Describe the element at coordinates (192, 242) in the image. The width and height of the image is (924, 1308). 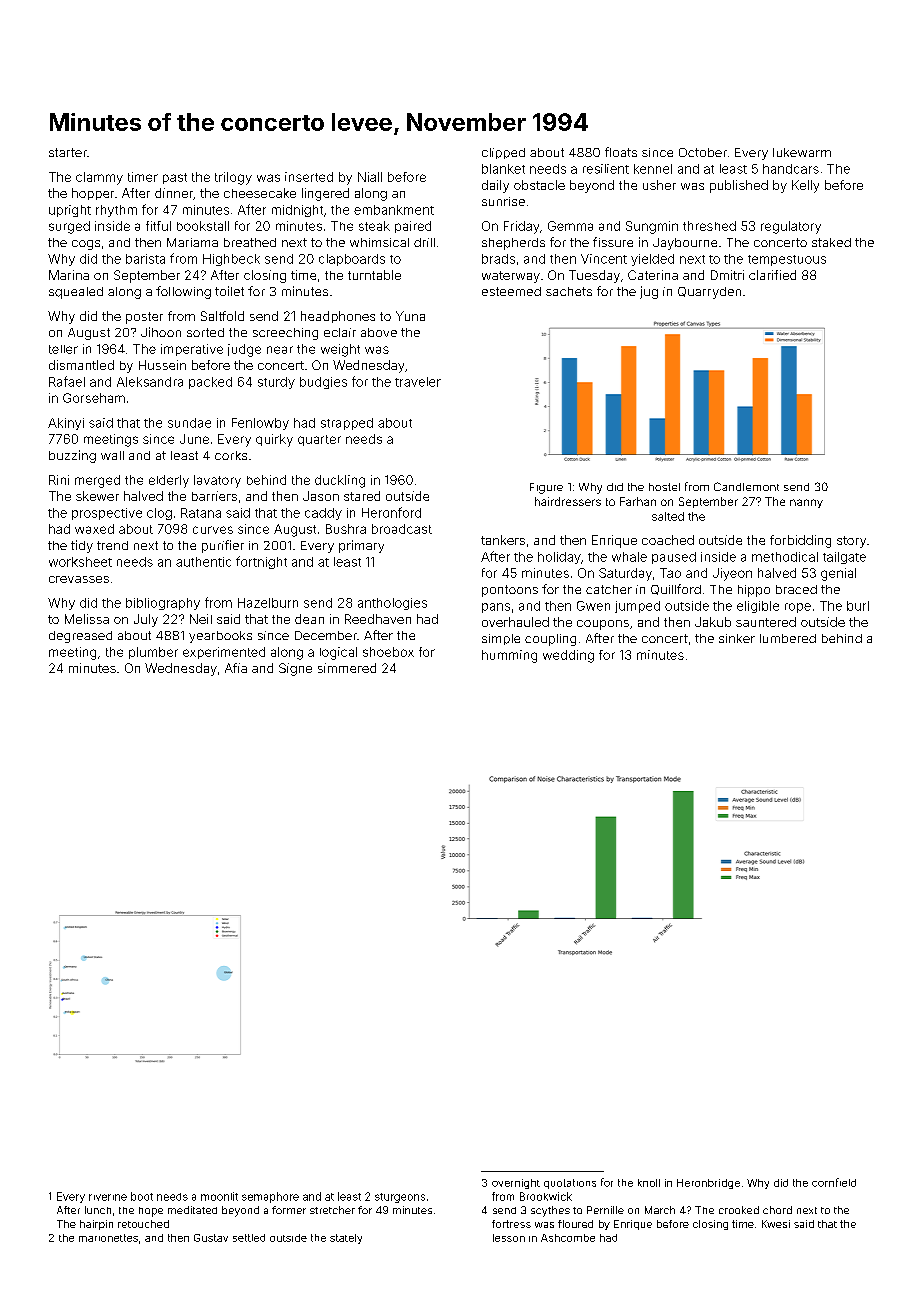
I see `Mariama` at that location.
